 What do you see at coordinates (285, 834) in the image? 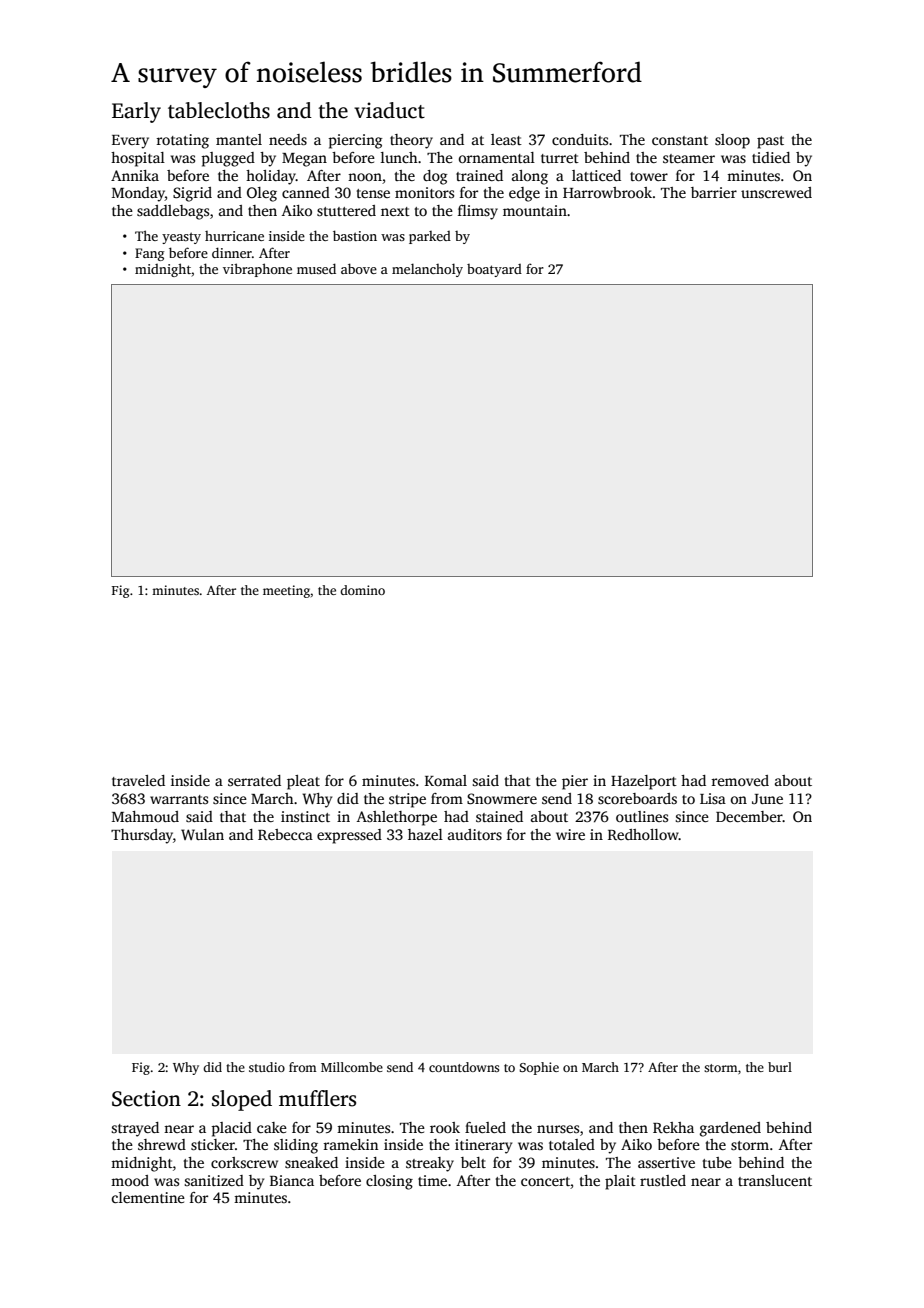
I see `Rebecca` at bounding box center [285, 834].
